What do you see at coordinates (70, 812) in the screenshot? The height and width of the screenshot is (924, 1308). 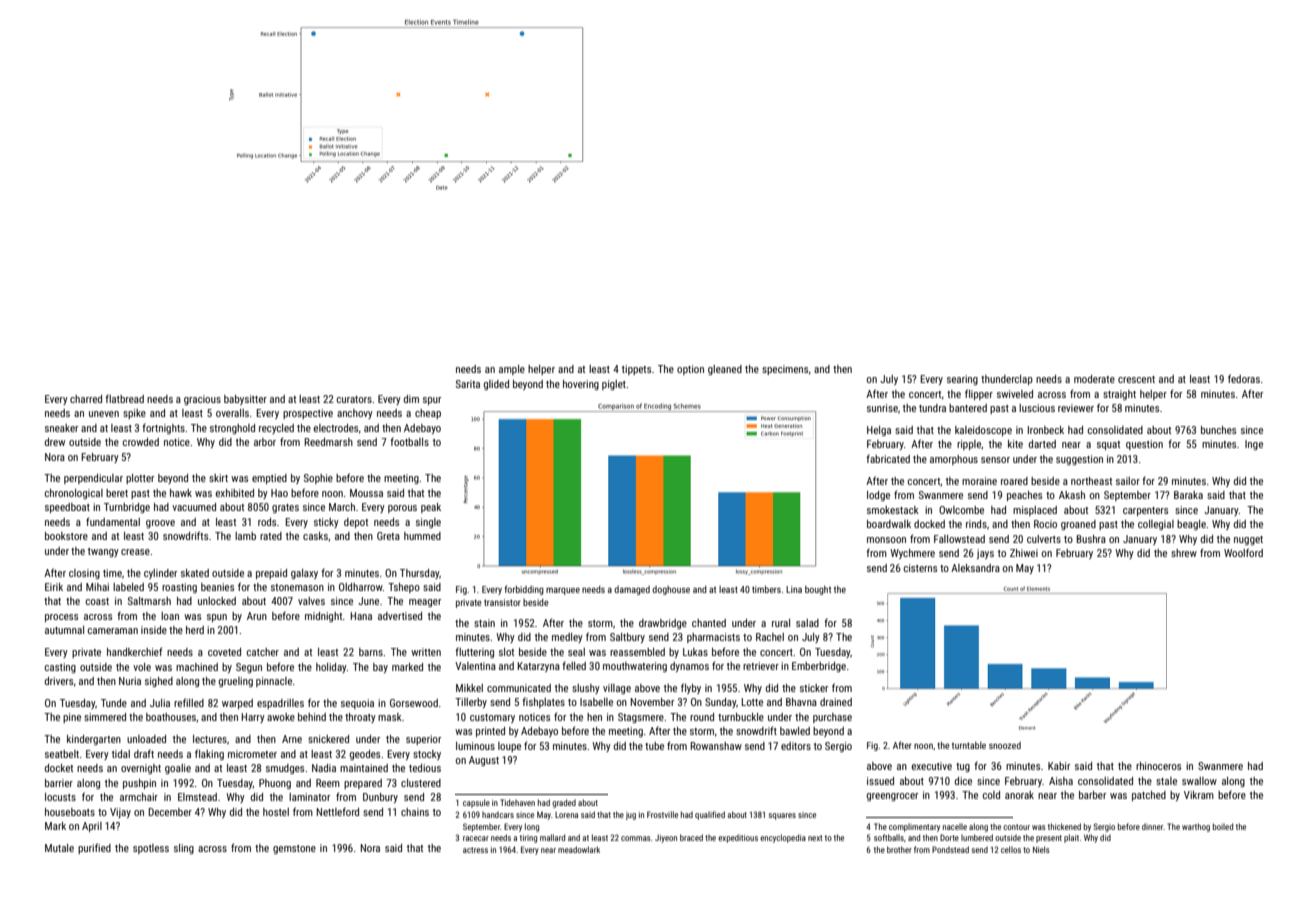 I see `houseboats` at bounding box center [70, 812].
